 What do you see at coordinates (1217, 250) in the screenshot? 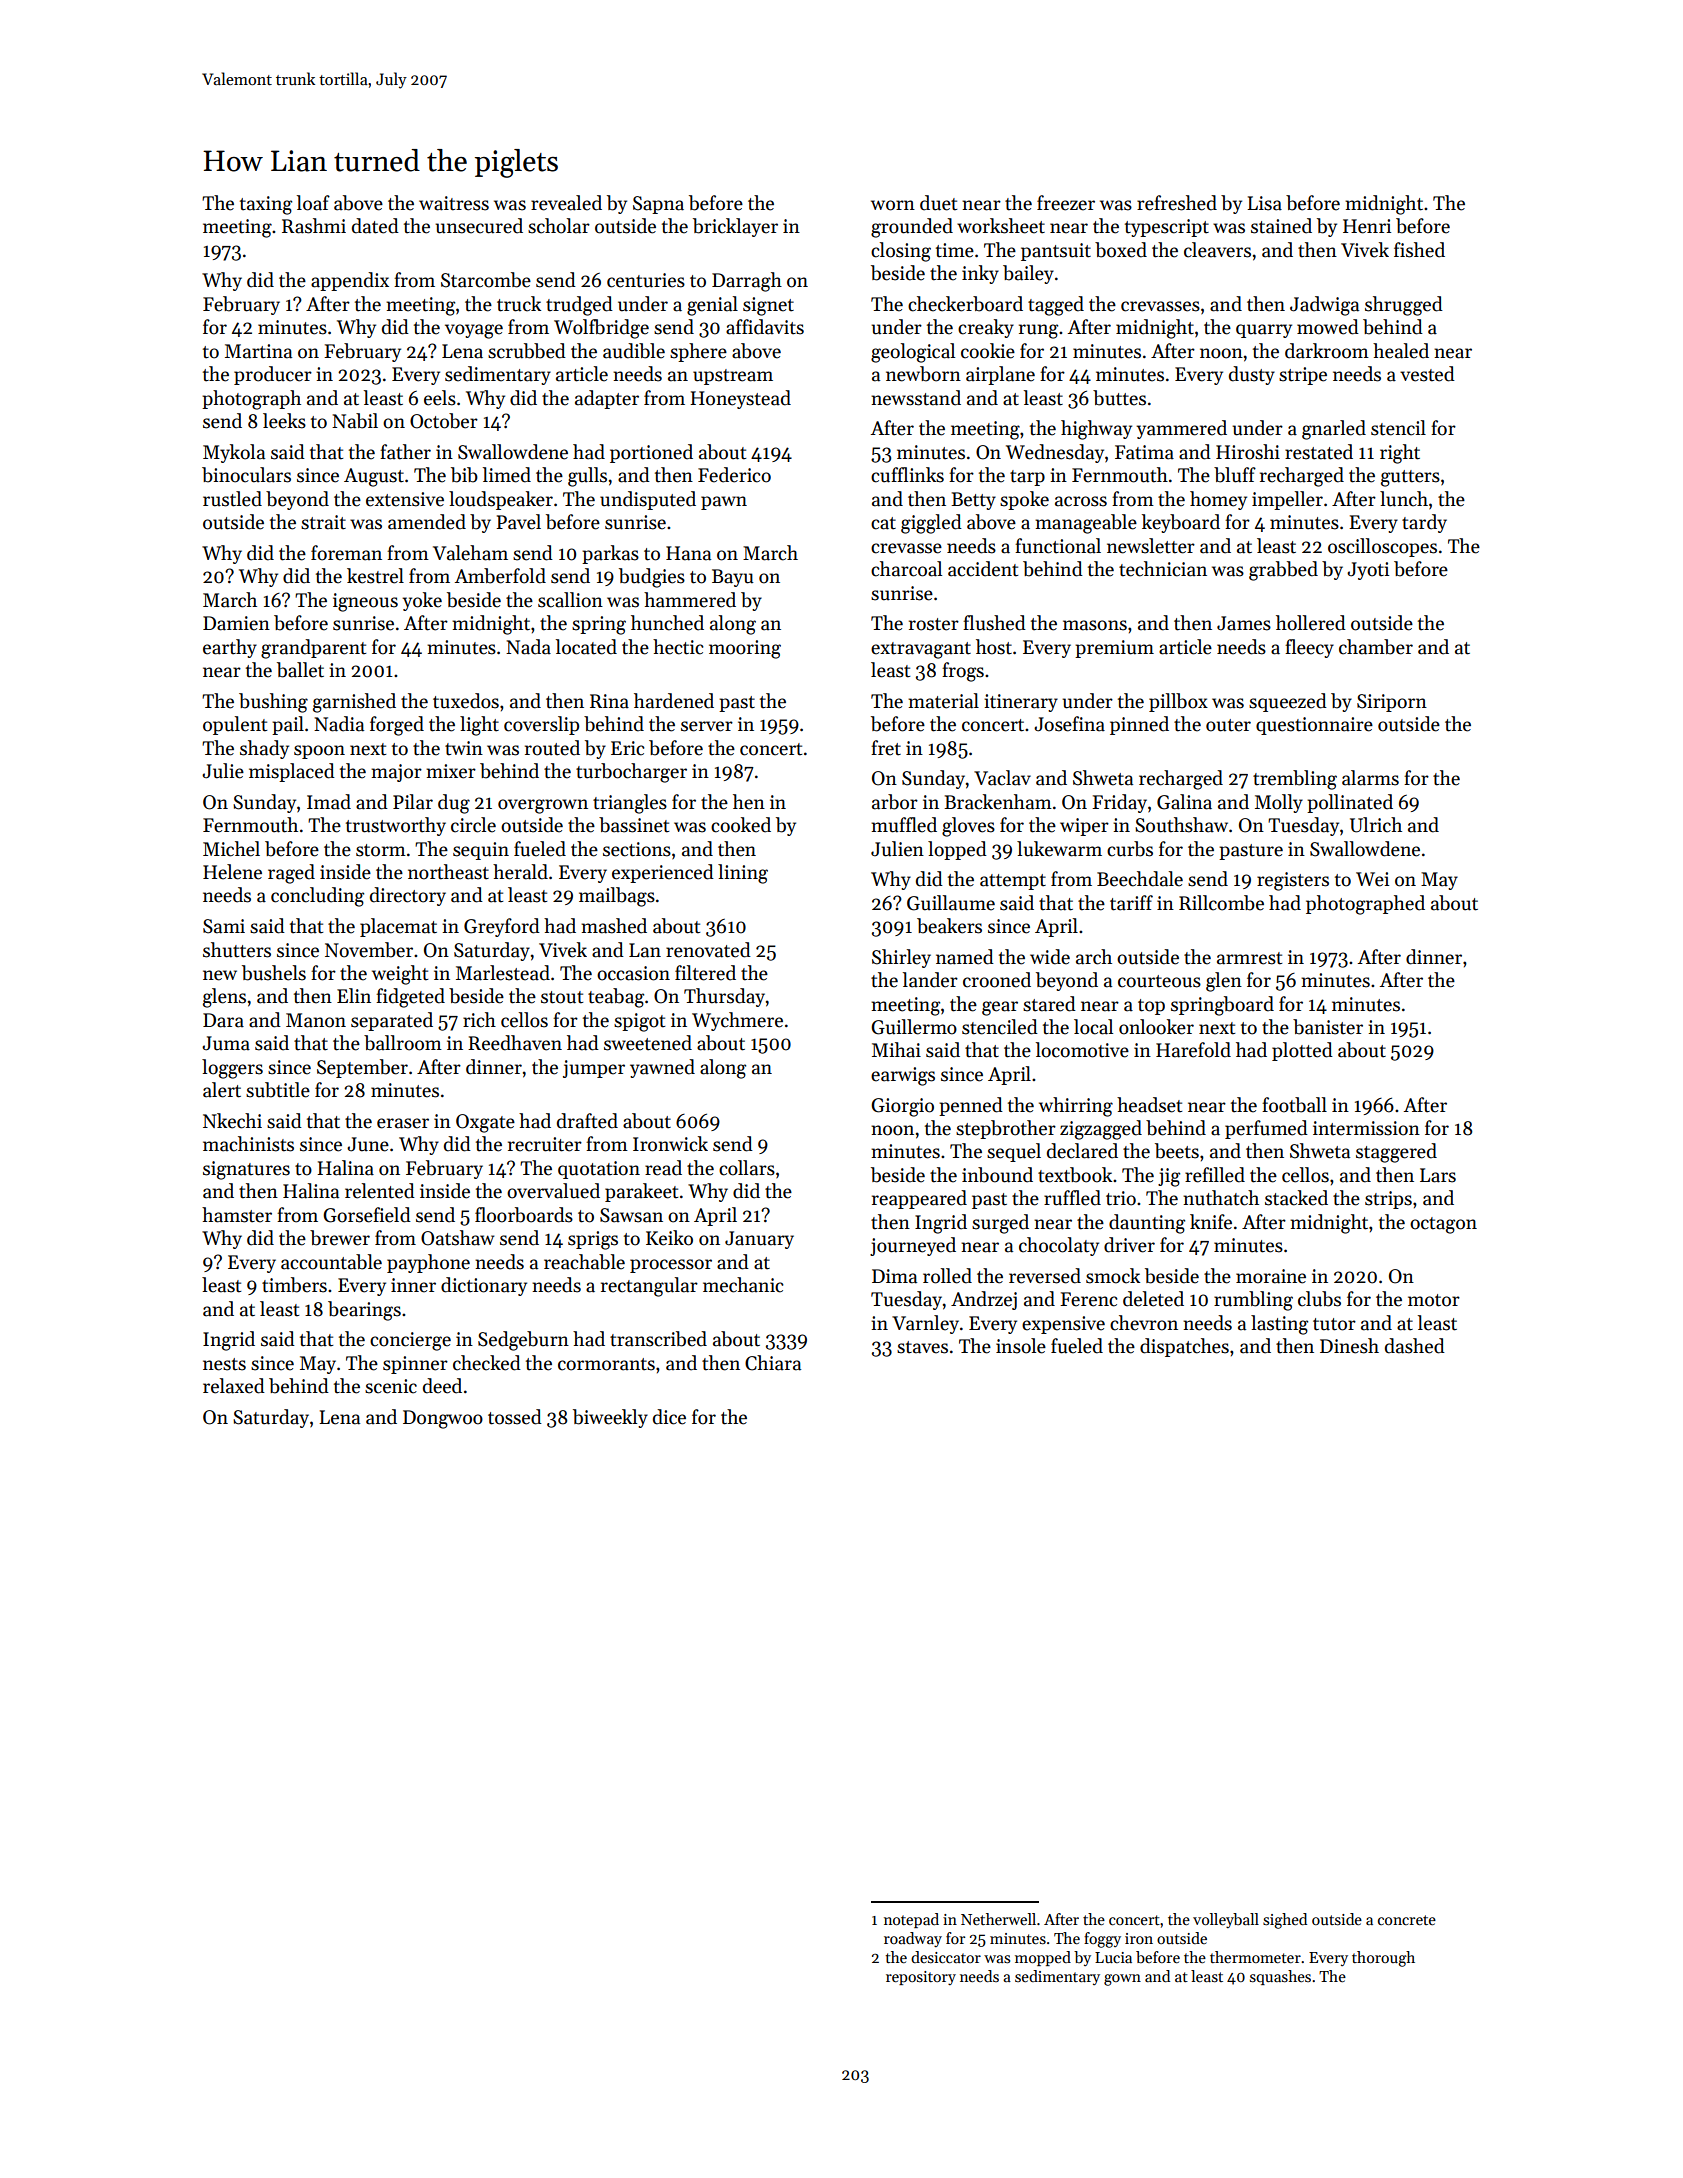
I see `cleavers` at bounding box center [1217, 250].
